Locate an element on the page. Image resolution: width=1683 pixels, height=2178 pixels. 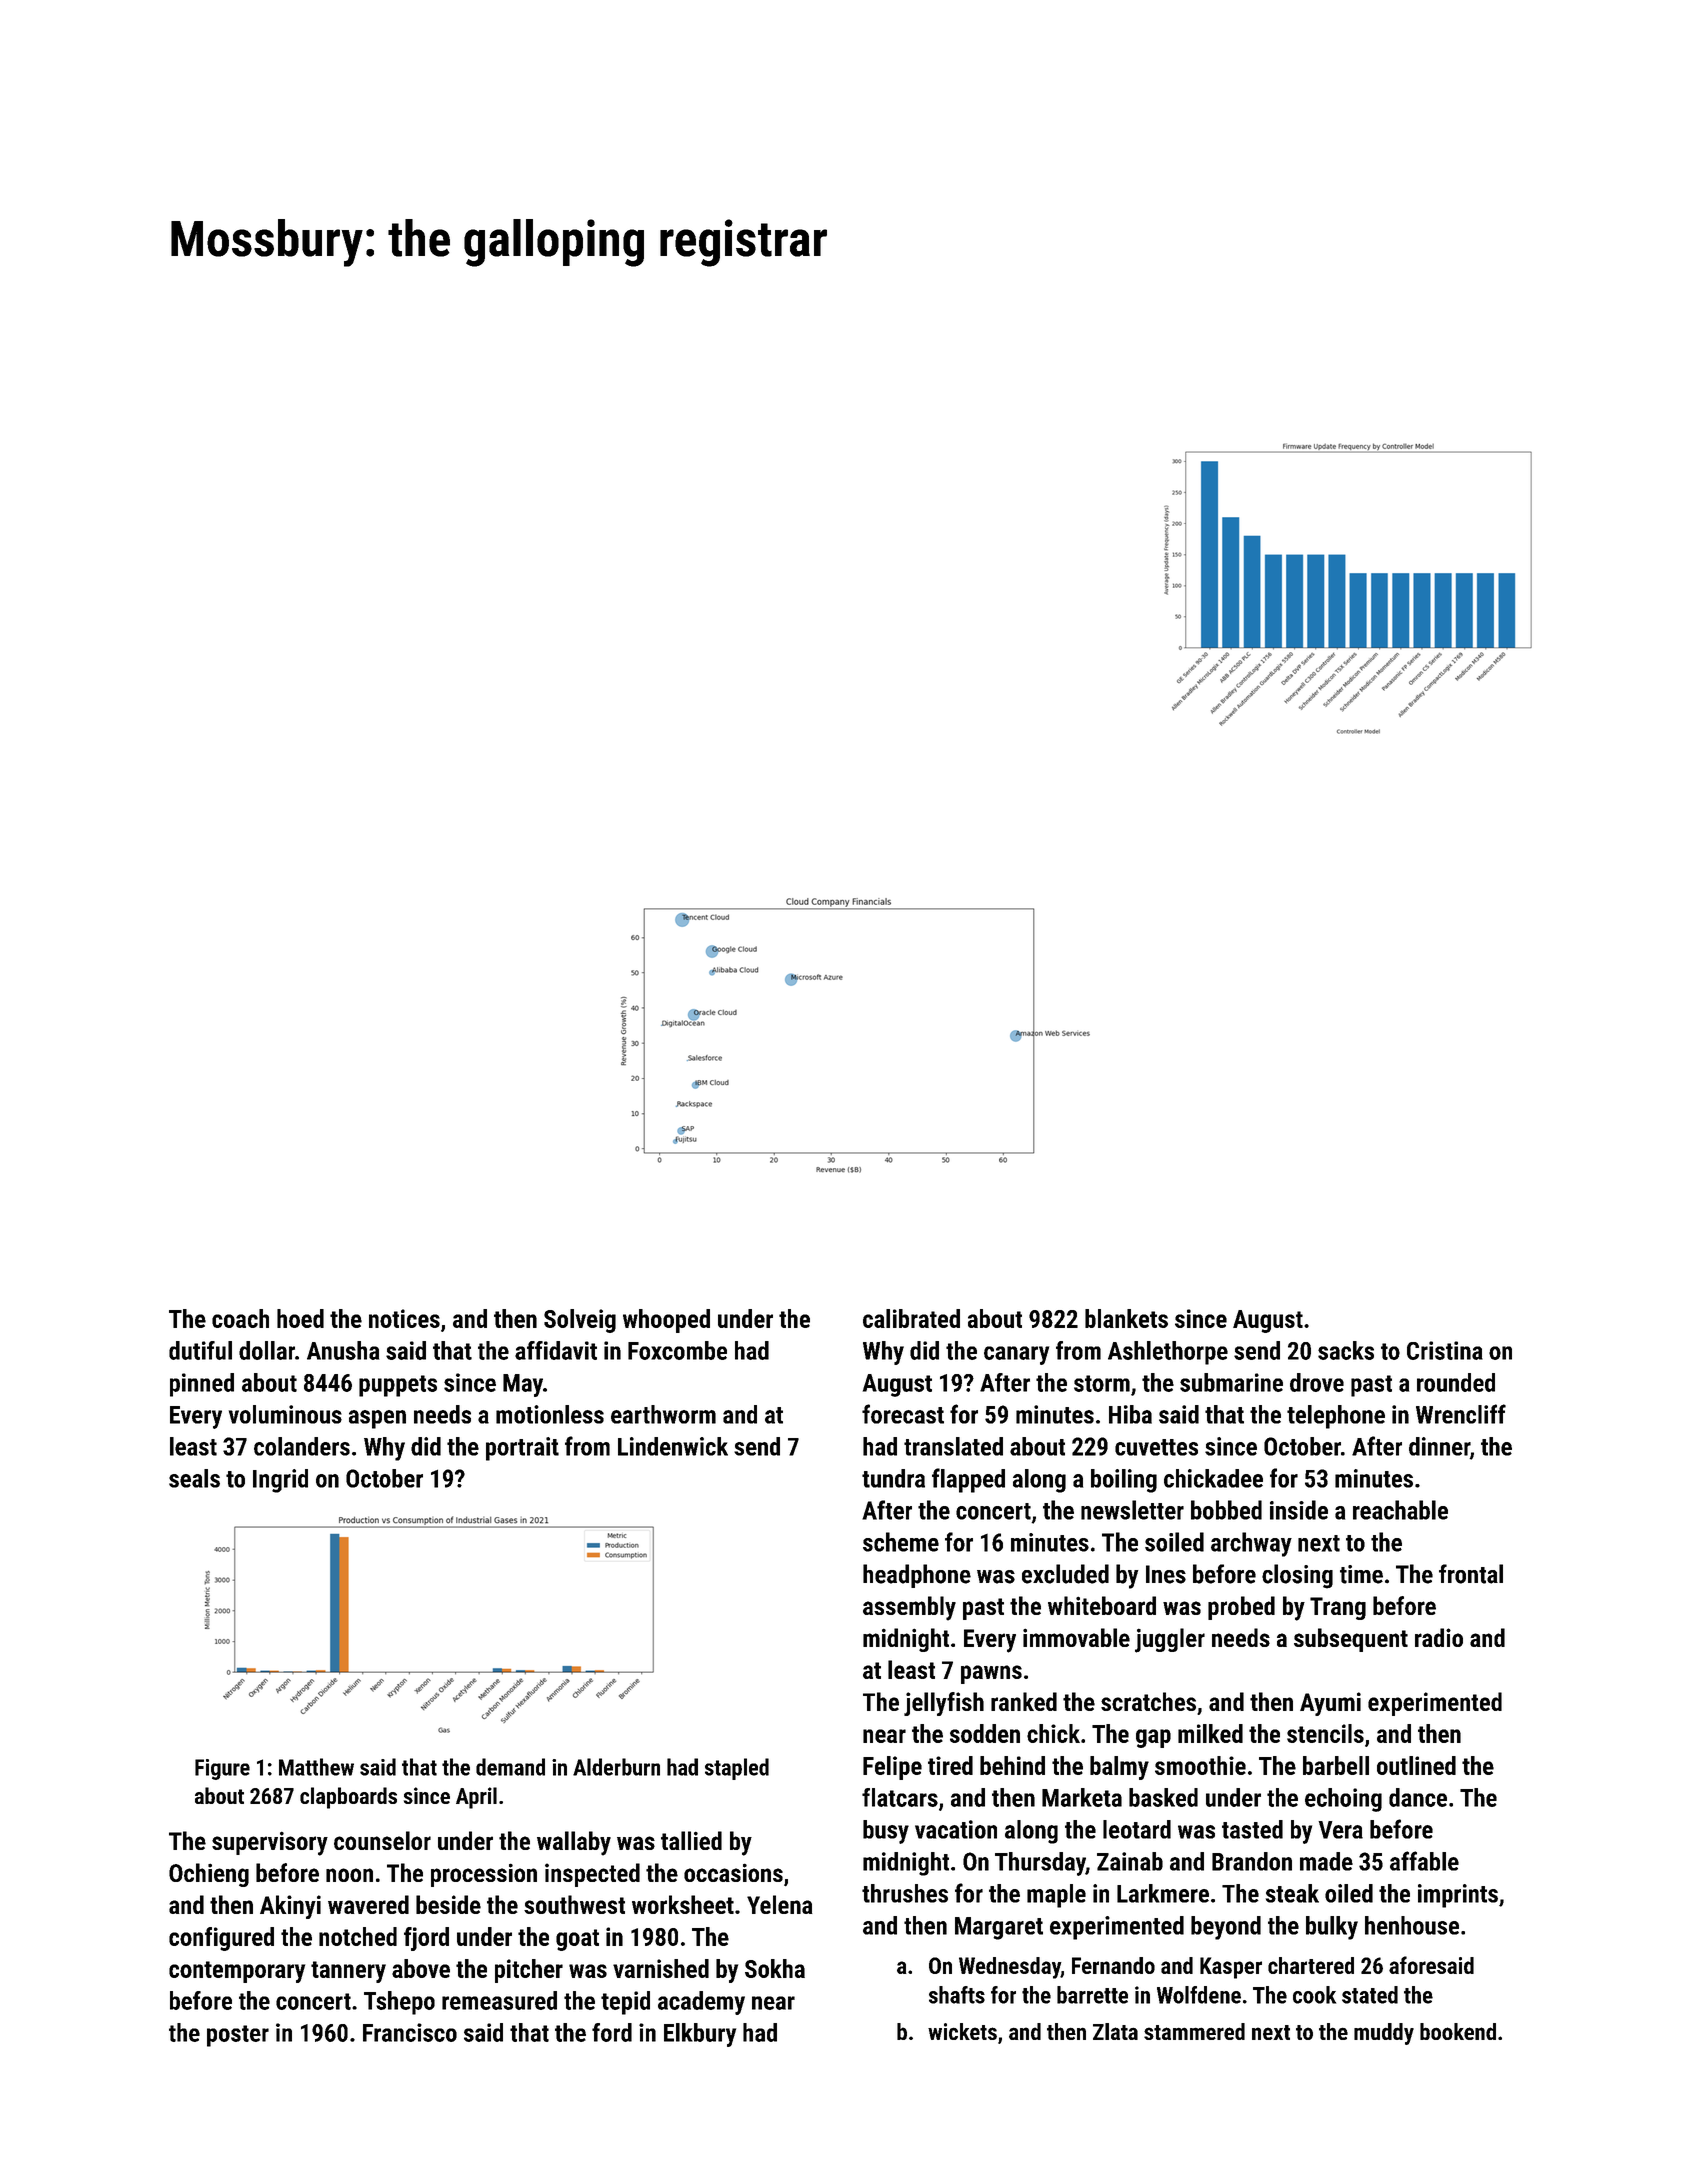
telephone is located at coordinates (1336, 1417).
